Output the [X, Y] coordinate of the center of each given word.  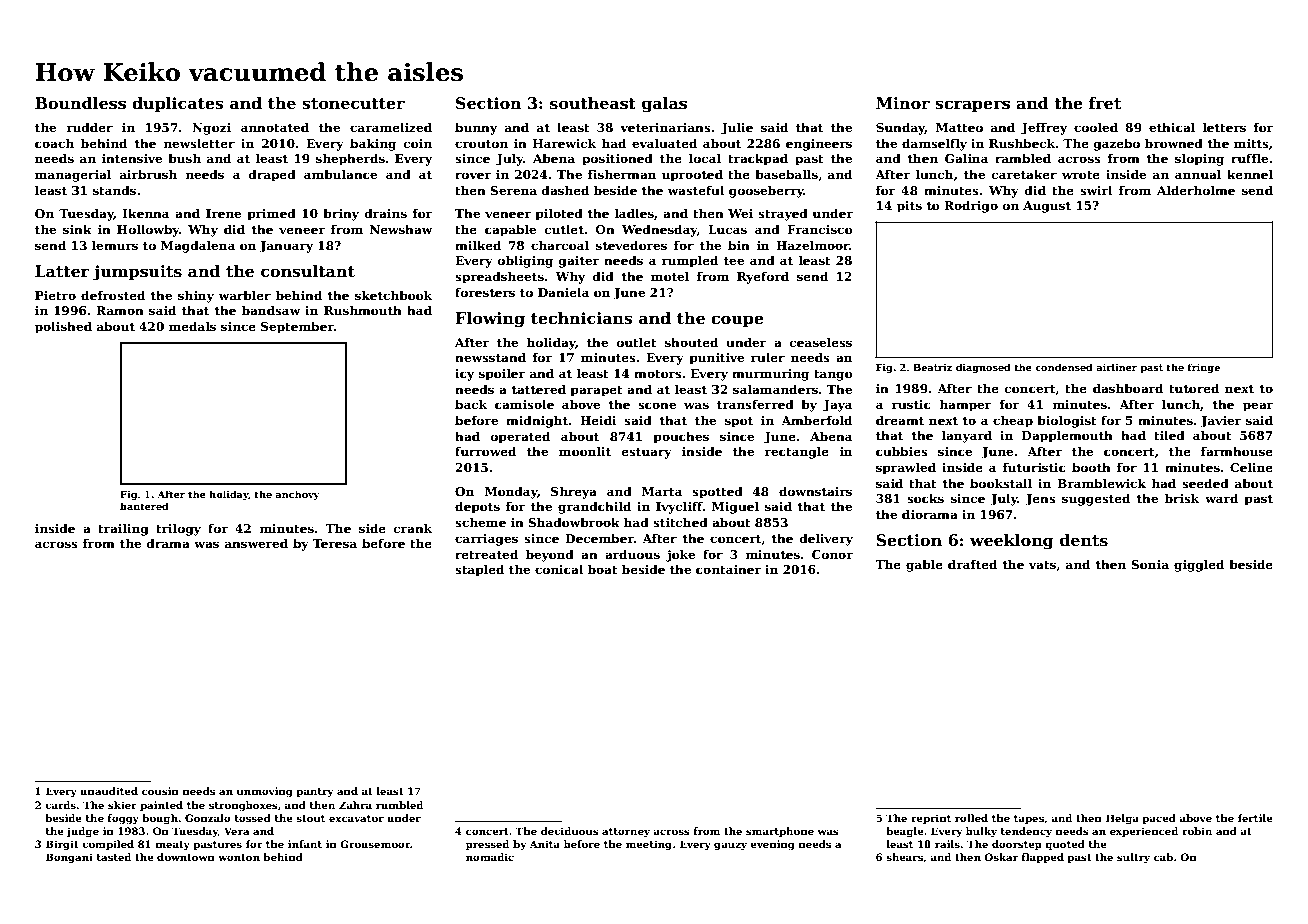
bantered [144, 506]
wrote [1081, 175]
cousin [160, 791]
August [1047, 207]
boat [603, 569]
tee [734, 261]
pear [1258, 407]
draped [272, 175]
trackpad [758, 159]
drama [168, 543]
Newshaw [401, 229]
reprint [931, 819]
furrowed [485, 451]
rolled [971, 818]
